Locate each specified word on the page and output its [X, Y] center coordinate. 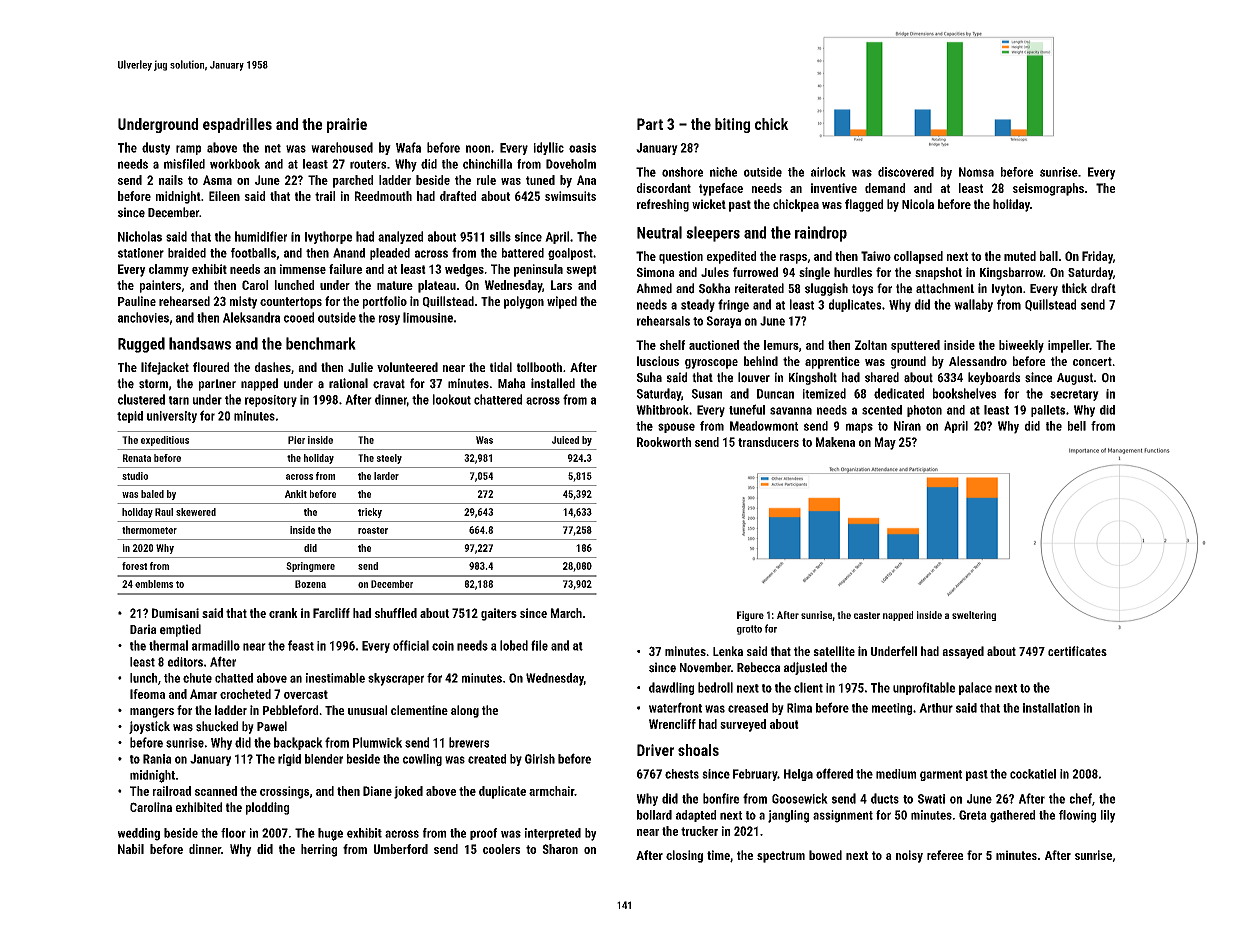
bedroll [715, 687]
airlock [828, 172]
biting [732, 125]
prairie [347, 125]
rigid [289, 760]
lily [1108, 816]
